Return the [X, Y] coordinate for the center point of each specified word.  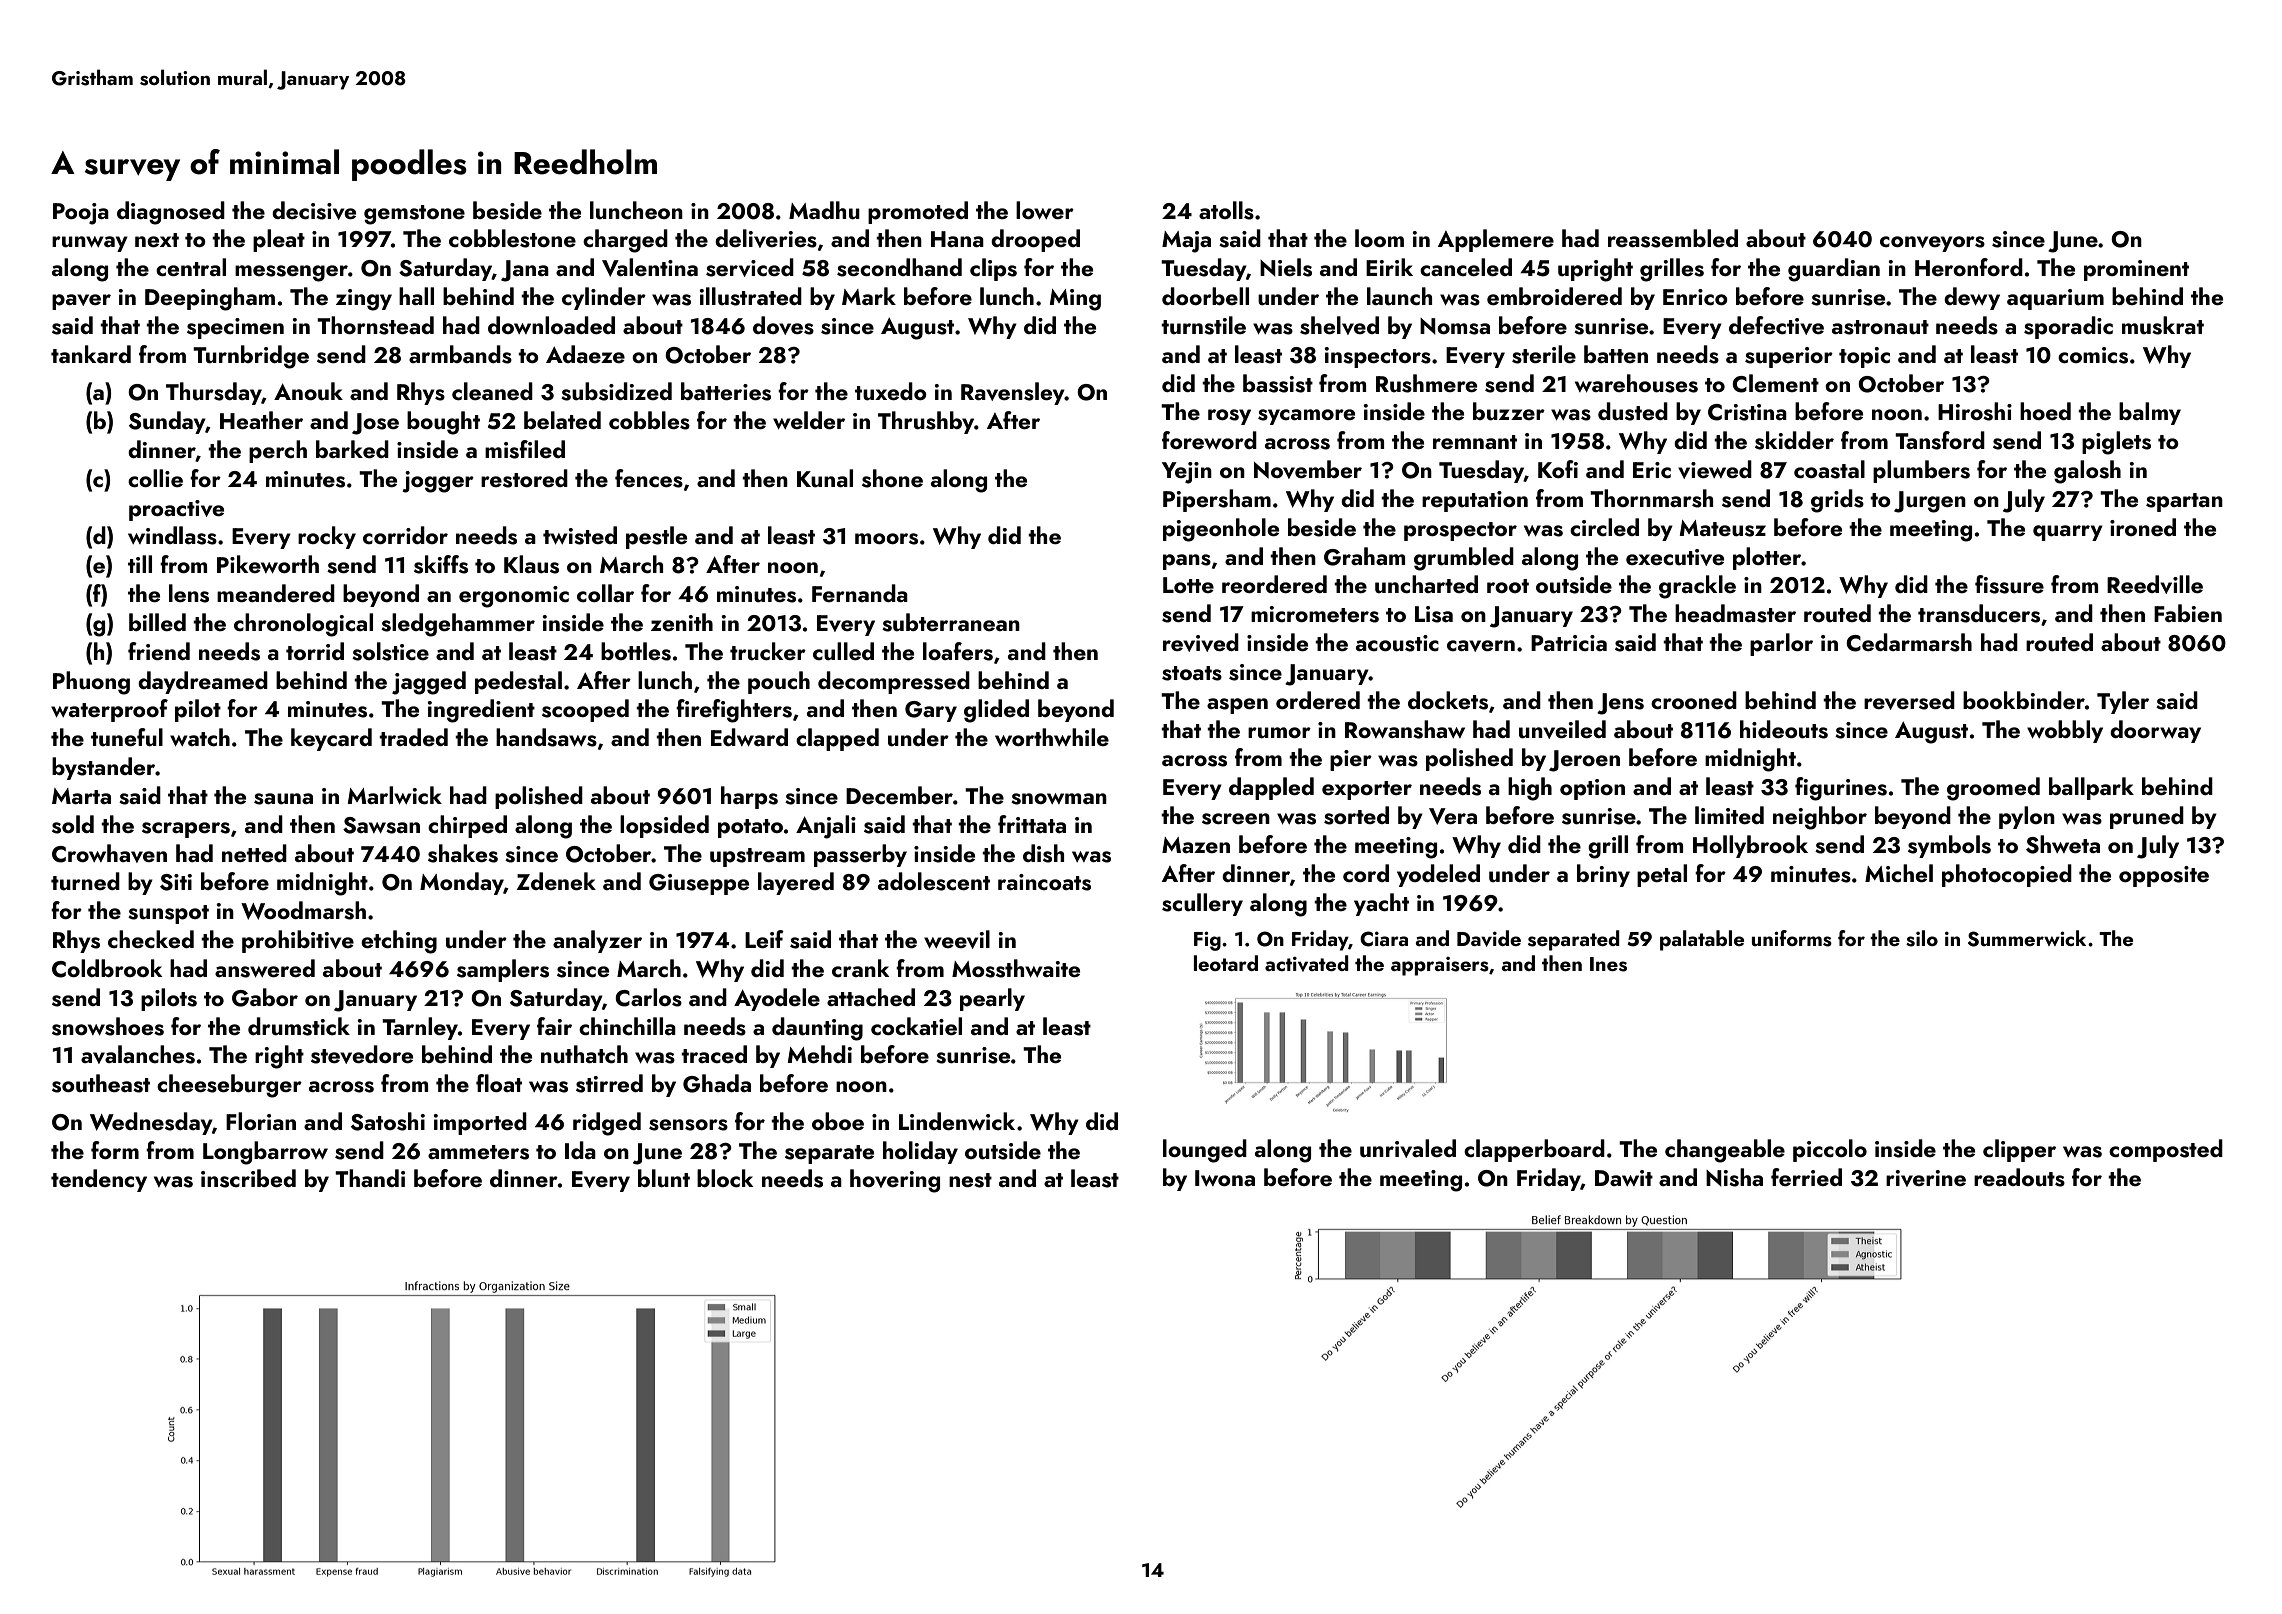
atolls [1226, 210]
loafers [958, 651]
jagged [429, 683]
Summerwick [2027, 938]
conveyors [1932, 244]
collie [155, 478]
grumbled [1464, 559]
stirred [609, 1083]
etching [399, 942]
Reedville [2155, 584]
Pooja [81, 214]
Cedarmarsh [1909, 642]
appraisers [1440, 966]
